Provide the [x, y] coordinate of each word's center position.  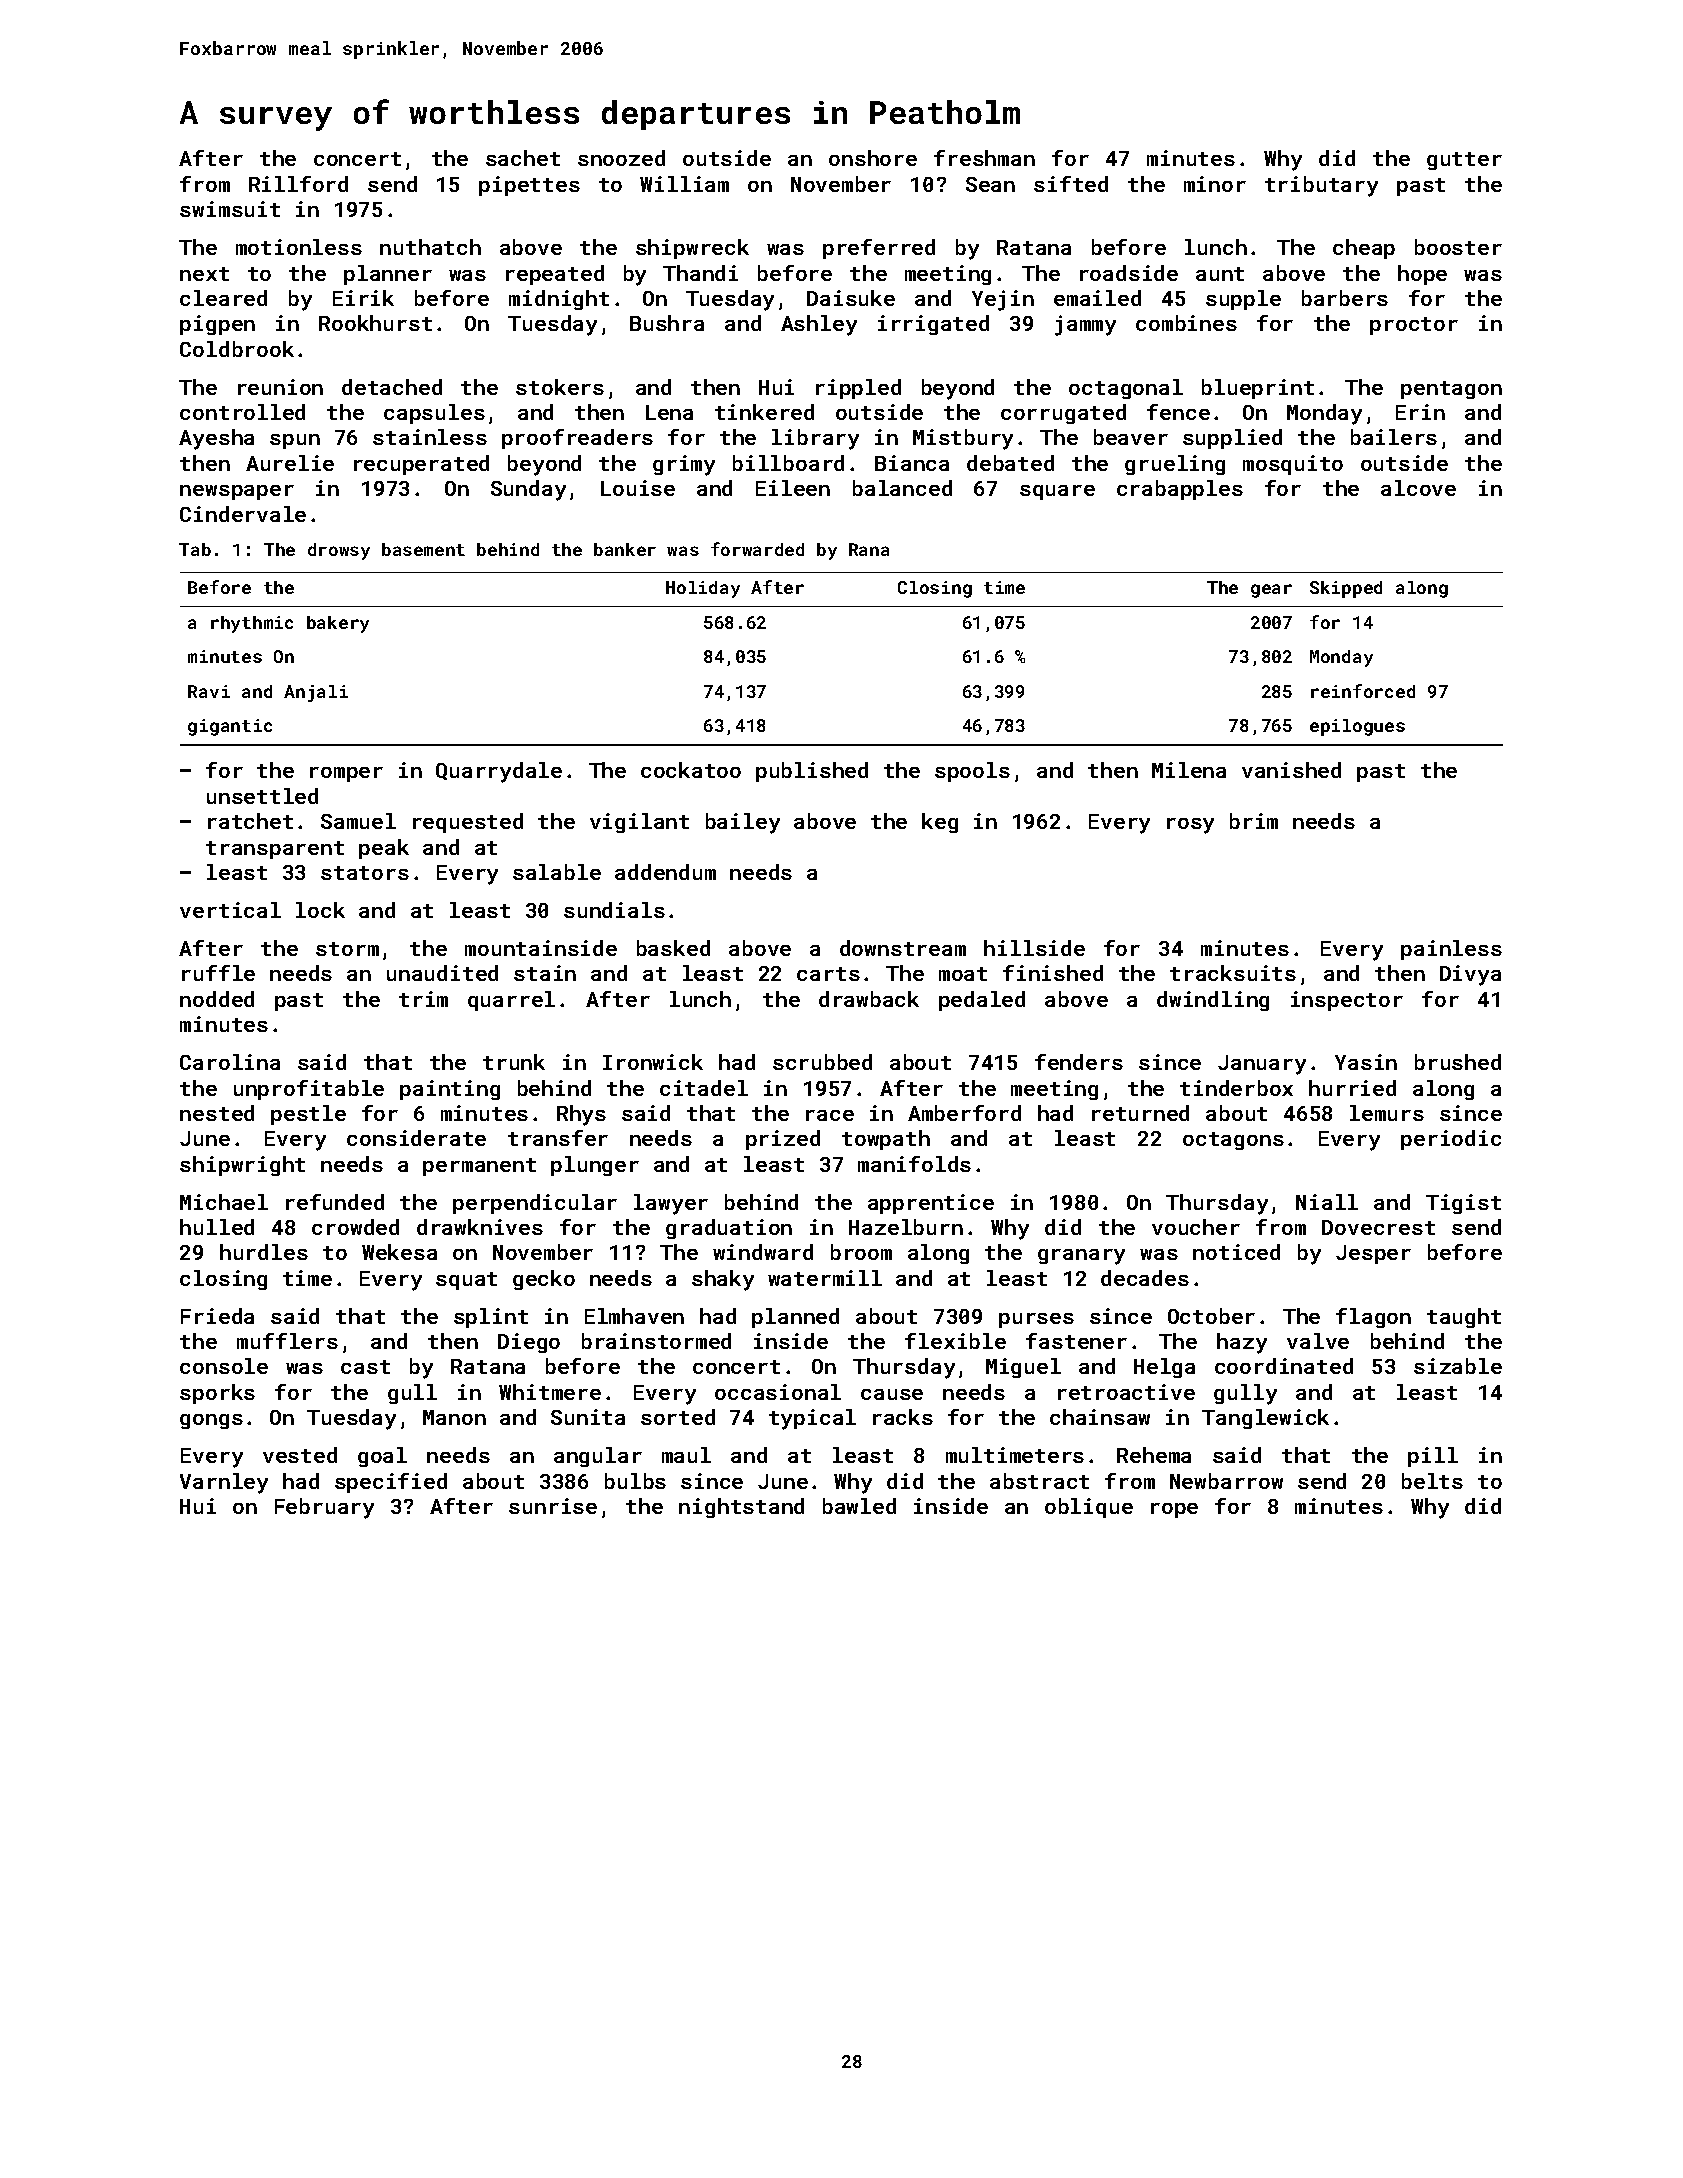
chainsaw [1100, 1417]
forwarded [757, 549]
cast [365, 1367]
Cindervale [243, 514]
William [684, 184]
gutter [1464, 161]
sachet [523, 158]
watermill [825, 1278]
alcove [1418, 488]
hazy [1242, 1343]
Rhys [581, 1115]
